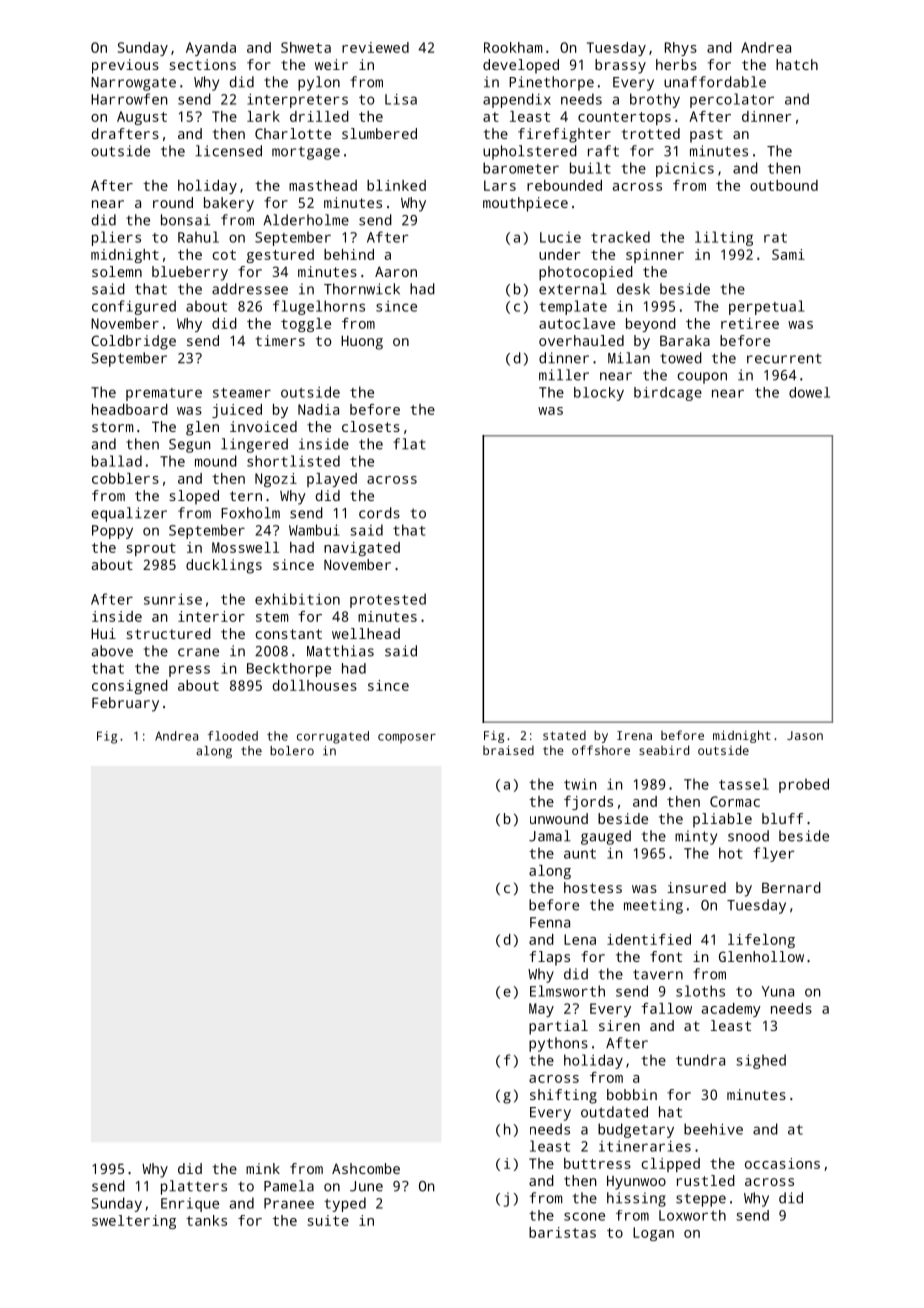  What do you see at coordinates (513, 47) in the screenshot?
I see `Rookham` at bounding box center [513, 47].
